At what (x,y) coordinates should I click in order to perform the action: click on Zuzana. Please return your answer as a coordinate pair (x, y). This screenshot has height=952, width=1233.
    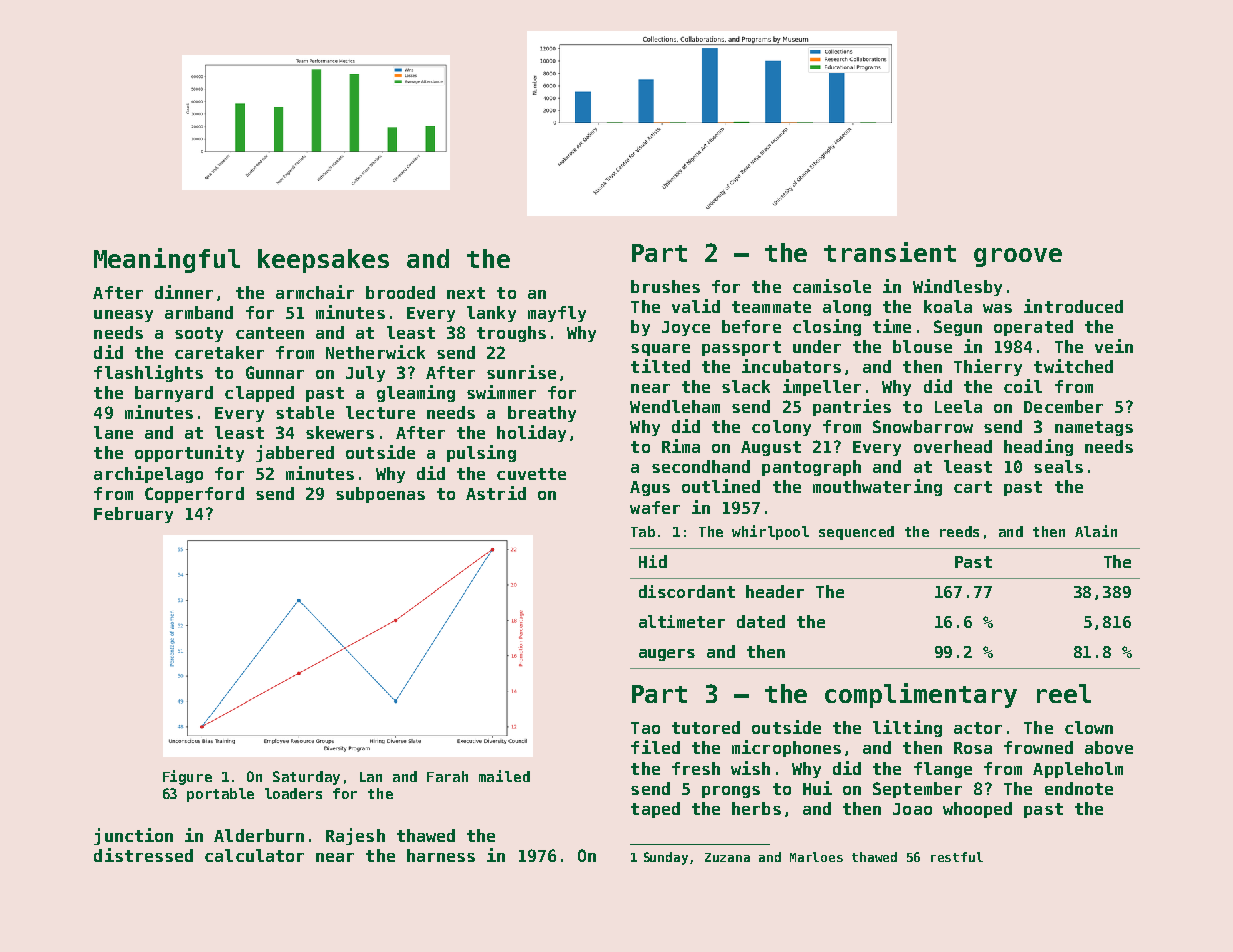
    Looking at the image, I should click on (727, 857).
